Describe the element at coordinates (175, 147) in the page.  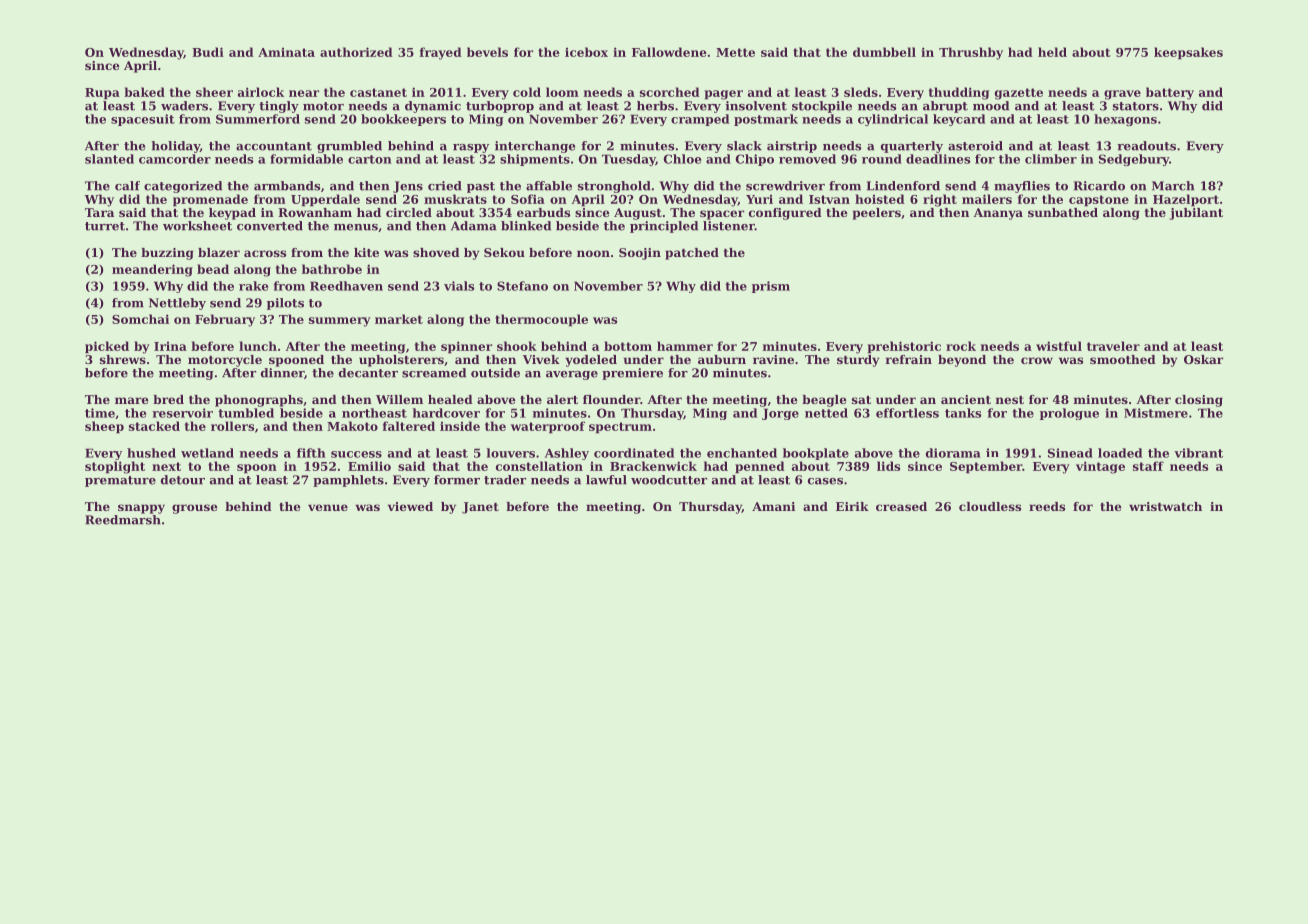
I see `holiday` at that location.
